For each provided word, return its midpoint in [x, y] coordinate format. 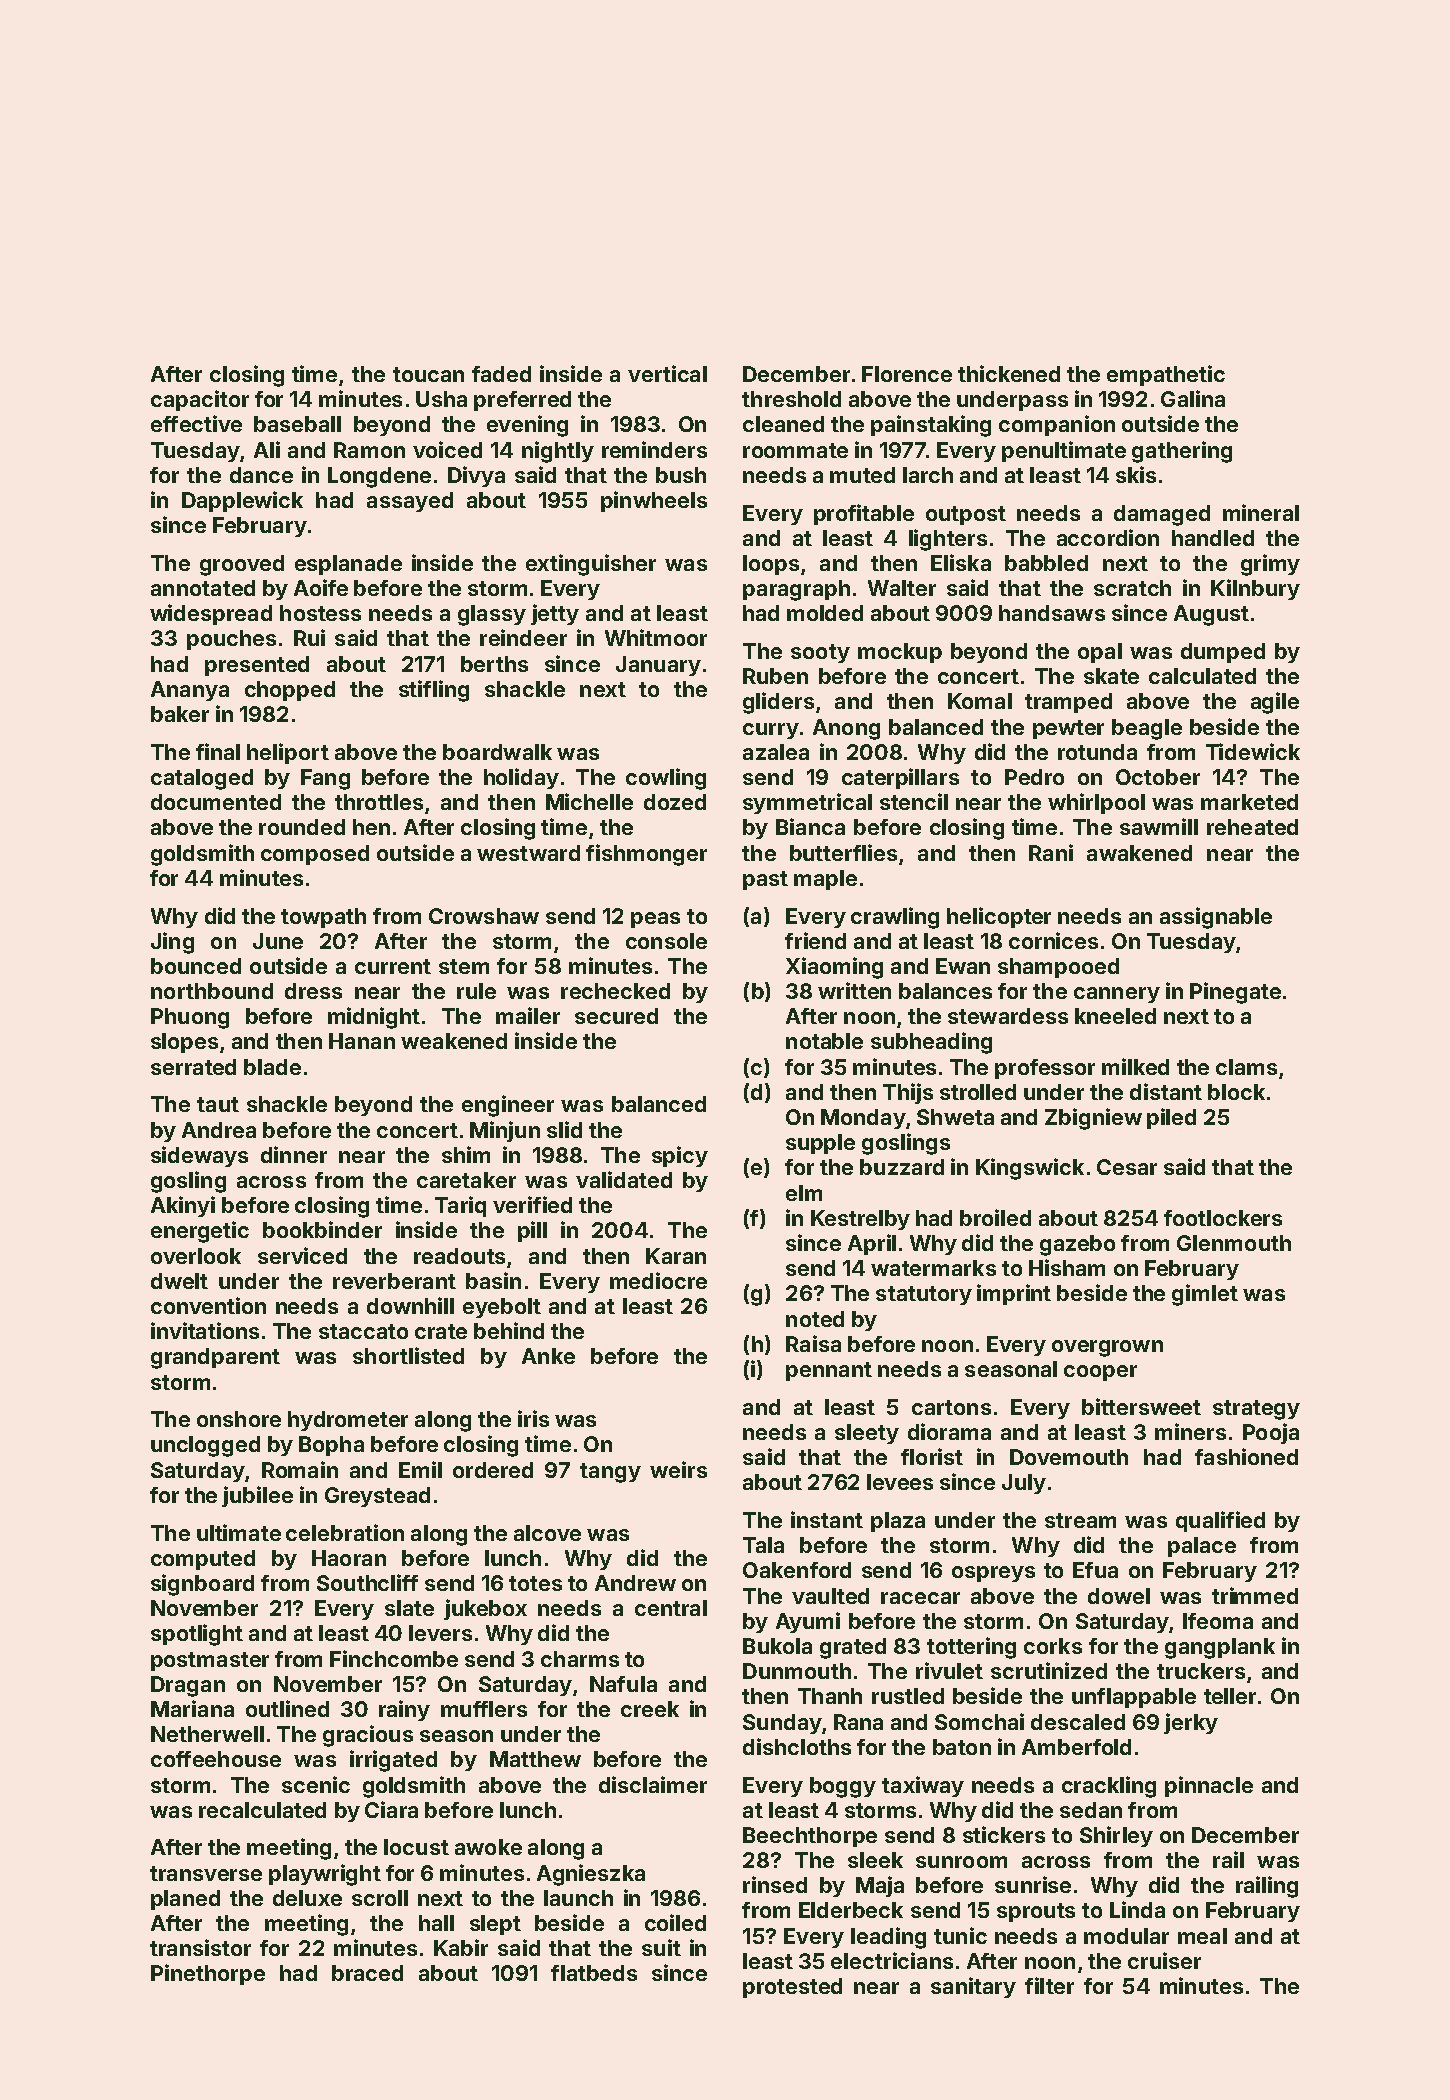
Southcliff [367, 1582]
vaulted [830, 1596]
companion [1057, 425]
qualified [1220, 1521]
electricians [892, 1960]
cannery [1117, 995]
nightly [558, 452]
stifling [434, 691]
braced [367, 1973]
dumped [1223, 653]
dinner [294, 1154]
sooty [820, 653]
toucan [428, 374]
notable [824, 1041]
